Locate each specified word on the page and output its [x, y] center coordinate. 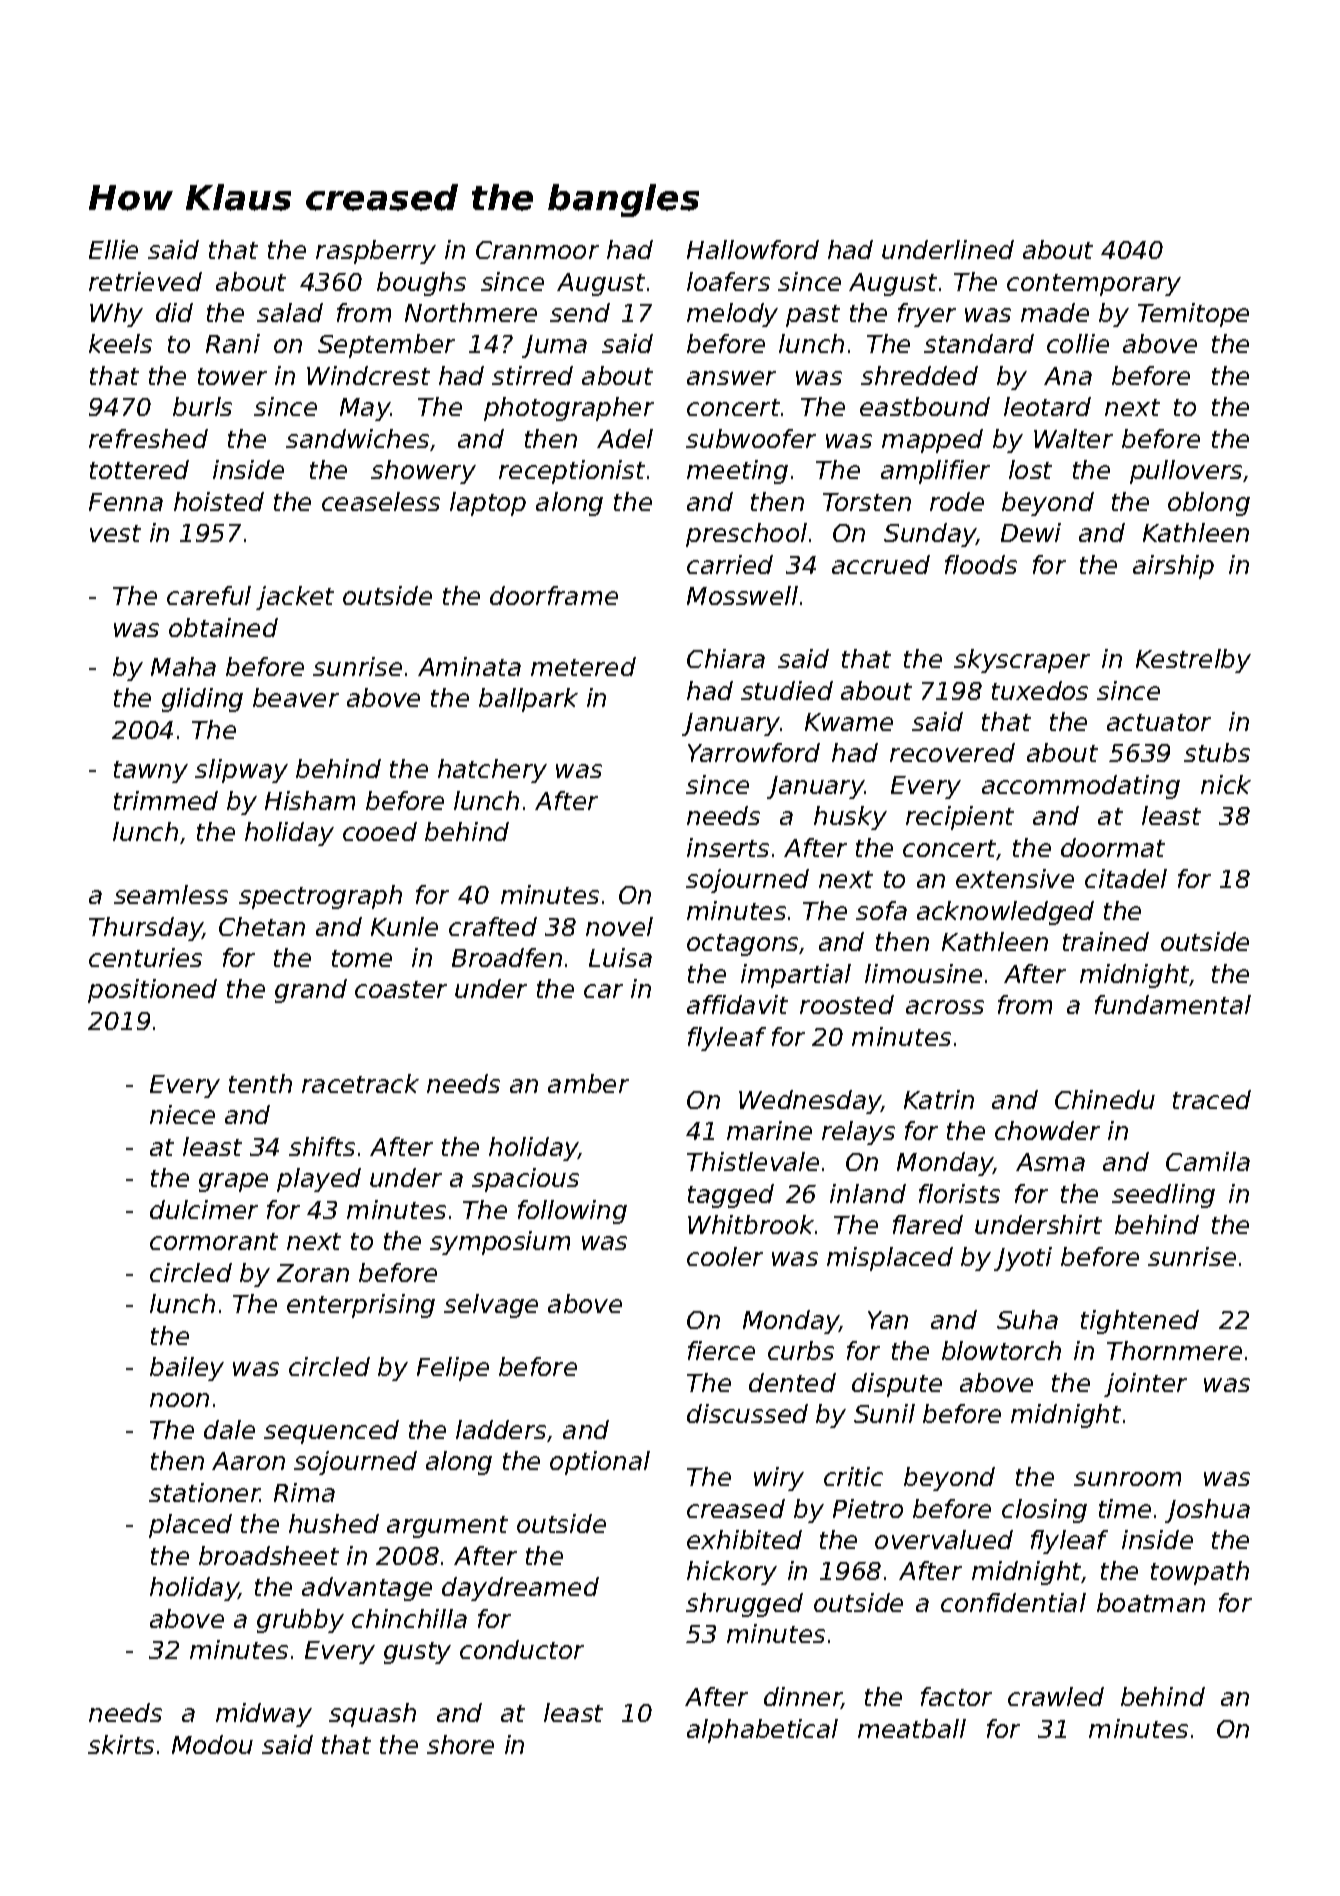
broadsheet [269, 1555]
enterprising [361, 1306]
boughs [421, 284]
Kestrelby [1193, 661]
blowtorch [1001, 1350]
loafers [728, 281]
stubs [1217, 752]
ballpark [528, 700]
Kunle [404, 926]
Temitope [1193, 315]
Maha [183, 666]
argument [447, 1527]
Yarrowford [754, 752]
